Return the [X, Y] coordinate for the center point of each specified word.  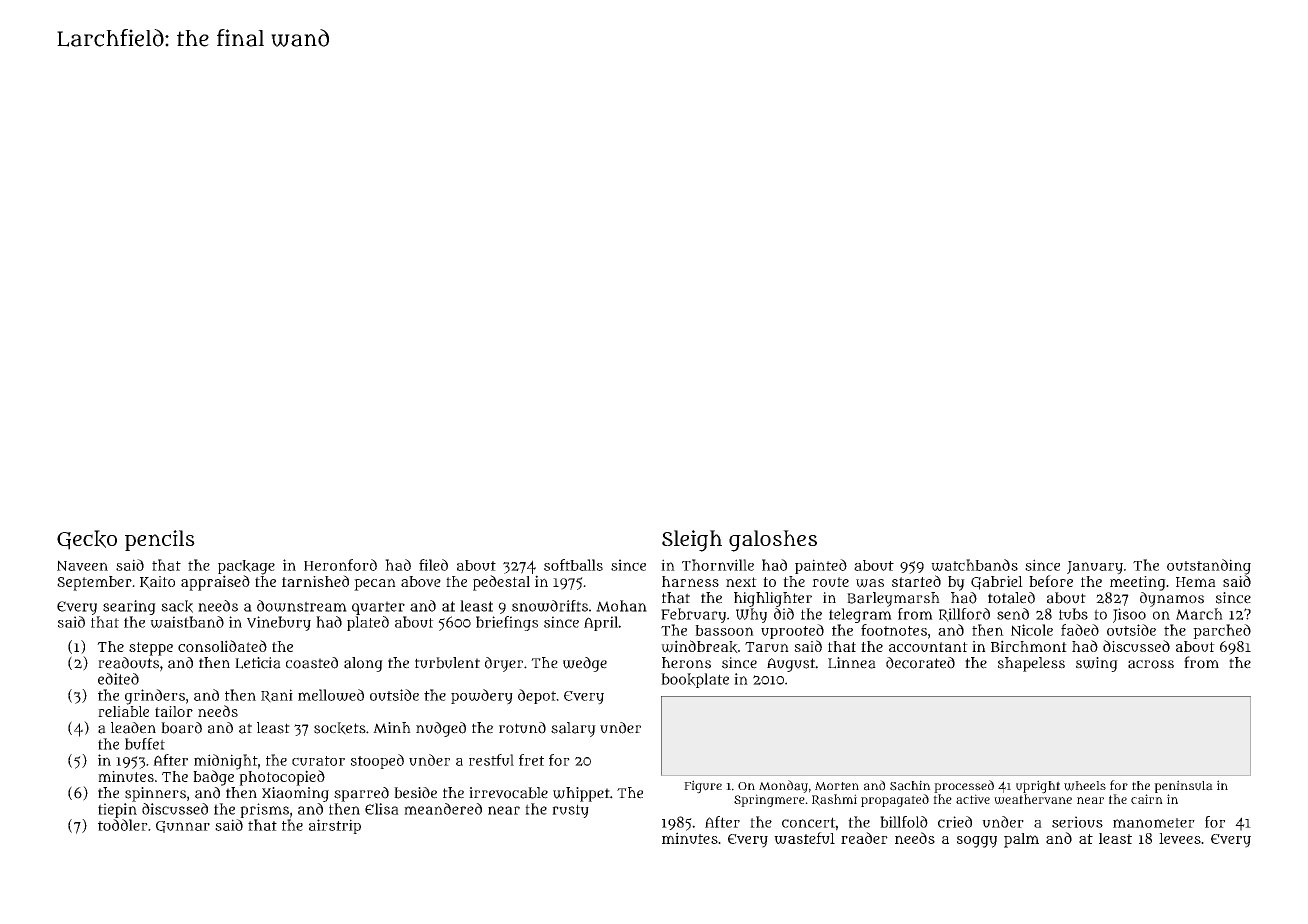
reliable [123, 711]
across [1151, 664]
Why [751, 615]
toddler [123, 825]
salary [573, 729]
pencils [160, 540]
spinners [155, 794]
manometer [1154, 823]
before [1051, 581]
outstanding [1209, 567]
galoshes [773, 541]
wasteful [804, 838]
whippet [581, 794]
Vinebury [279, 623]
